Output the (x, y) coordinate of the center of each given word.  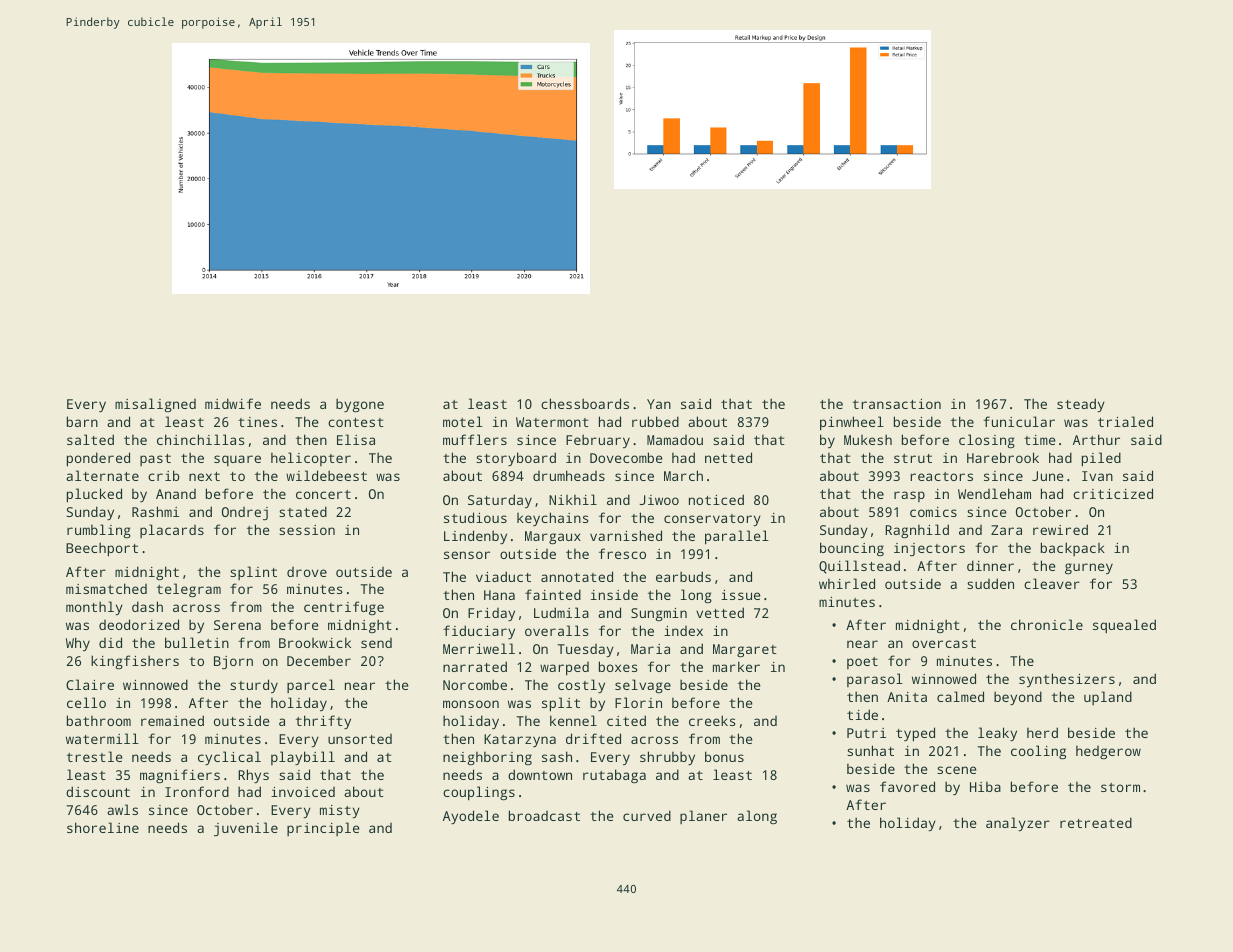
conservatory (712, 520)
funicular (1019, 421)
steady (1081, 405)
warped (564, 669)
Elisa (356, 439)
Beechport (102, 549)
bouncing (852, 549)
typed (915, 734)
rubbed (655, 421)
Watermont (552, 422)
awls (122, 809)
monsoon (471, 704)
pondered (98, 459)
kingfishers (135, 662)
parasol (875, 680)
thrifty (323, 722)
